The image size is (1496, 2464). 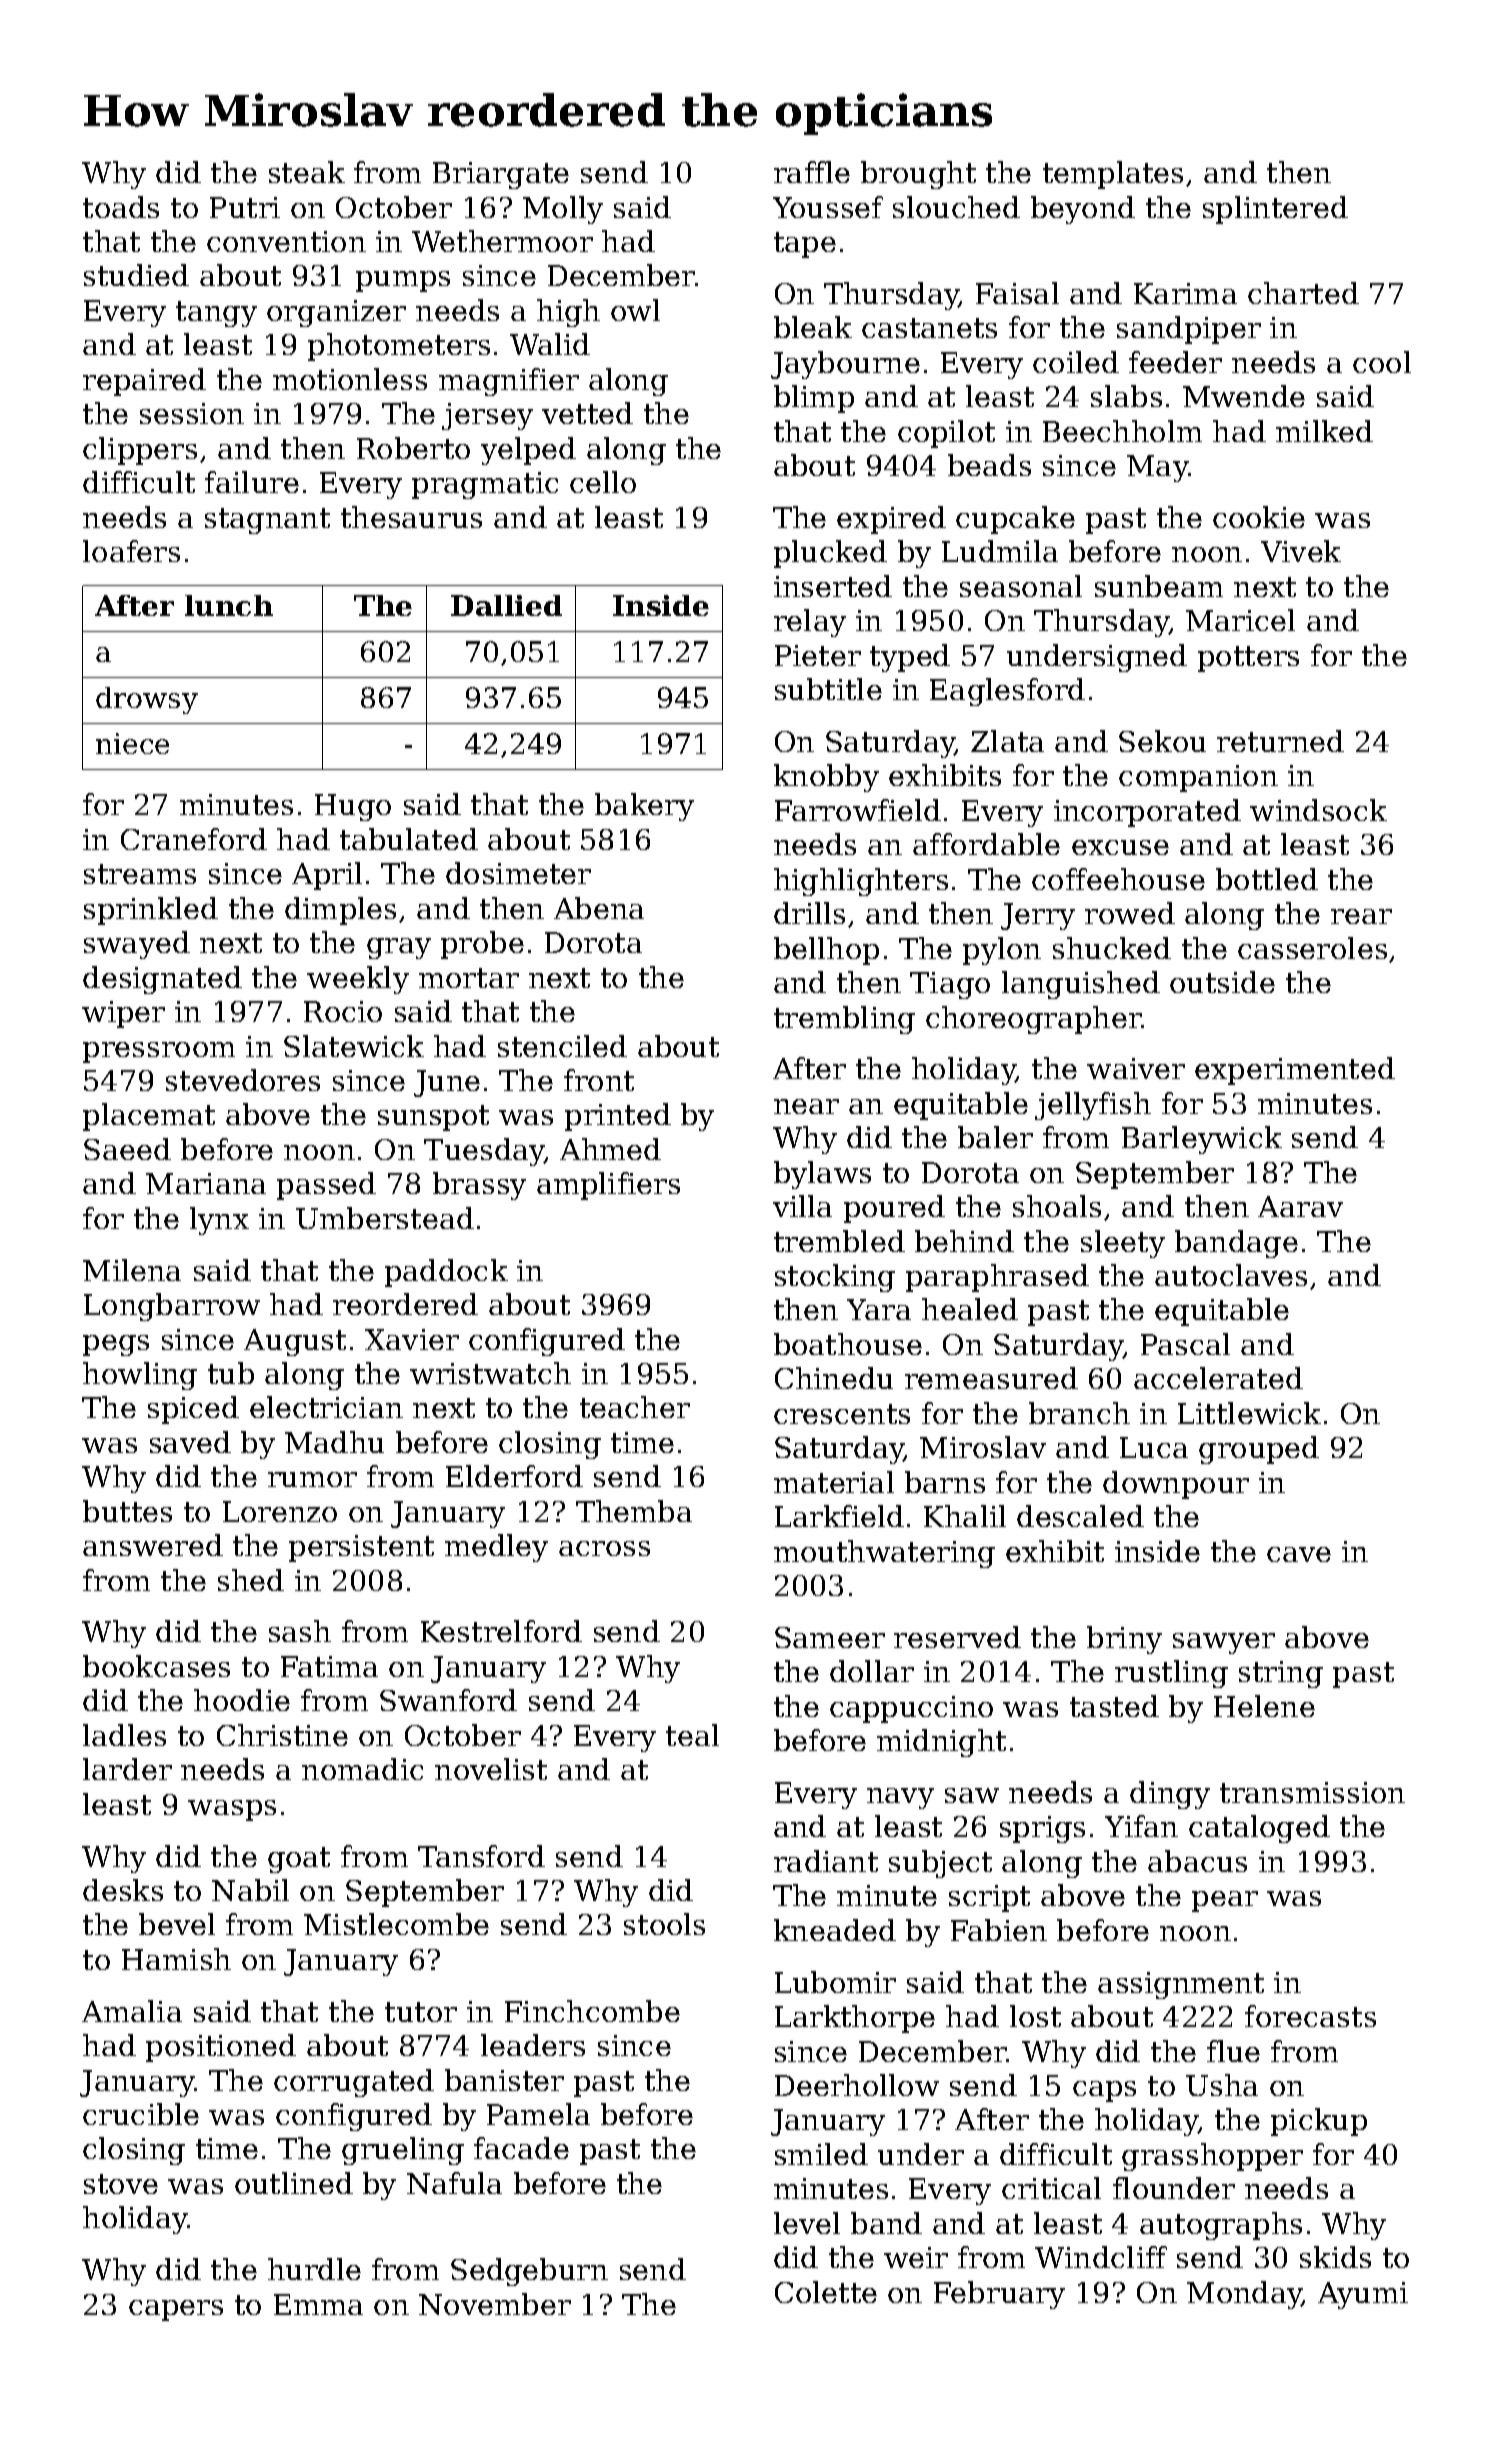 What do you see at coordinates (644, 807) in the page?
I see `bakery` at bounding box center [644, 807].
